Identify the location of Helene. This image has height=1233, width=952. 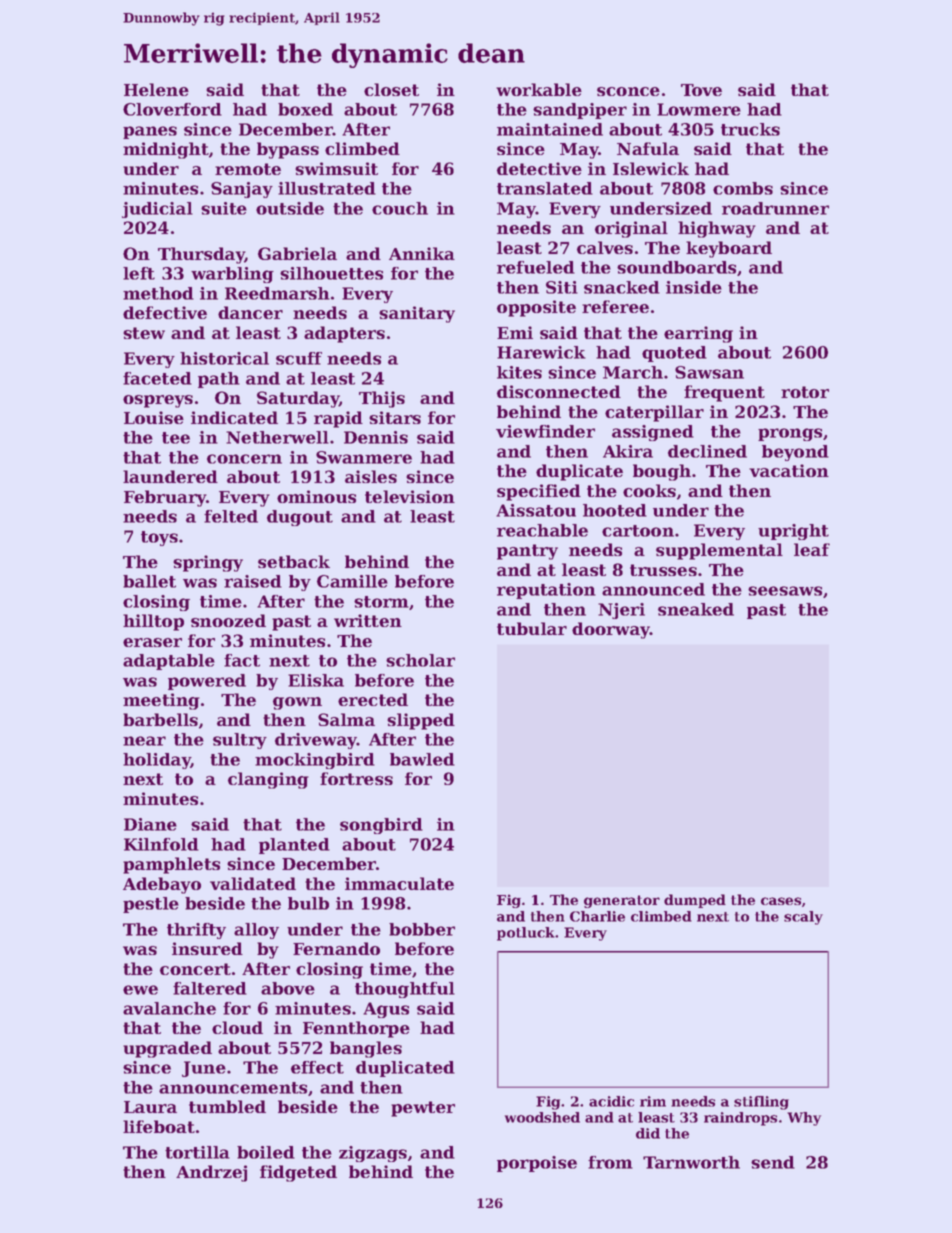
(156, 89).
